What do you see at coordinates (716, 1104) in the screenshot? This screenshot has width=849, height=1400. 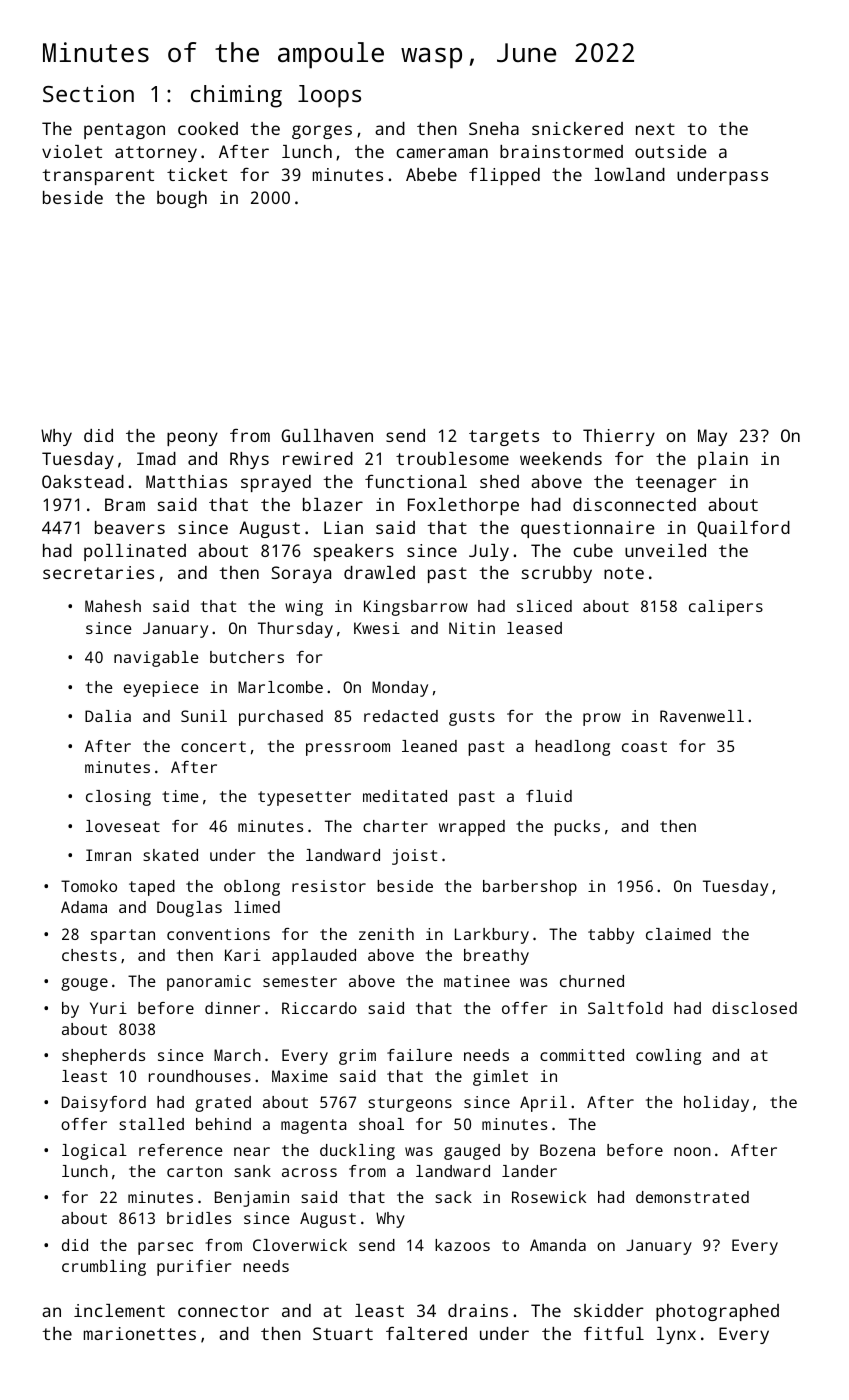 I see `holiday` at bounding box center [716, 1104].
